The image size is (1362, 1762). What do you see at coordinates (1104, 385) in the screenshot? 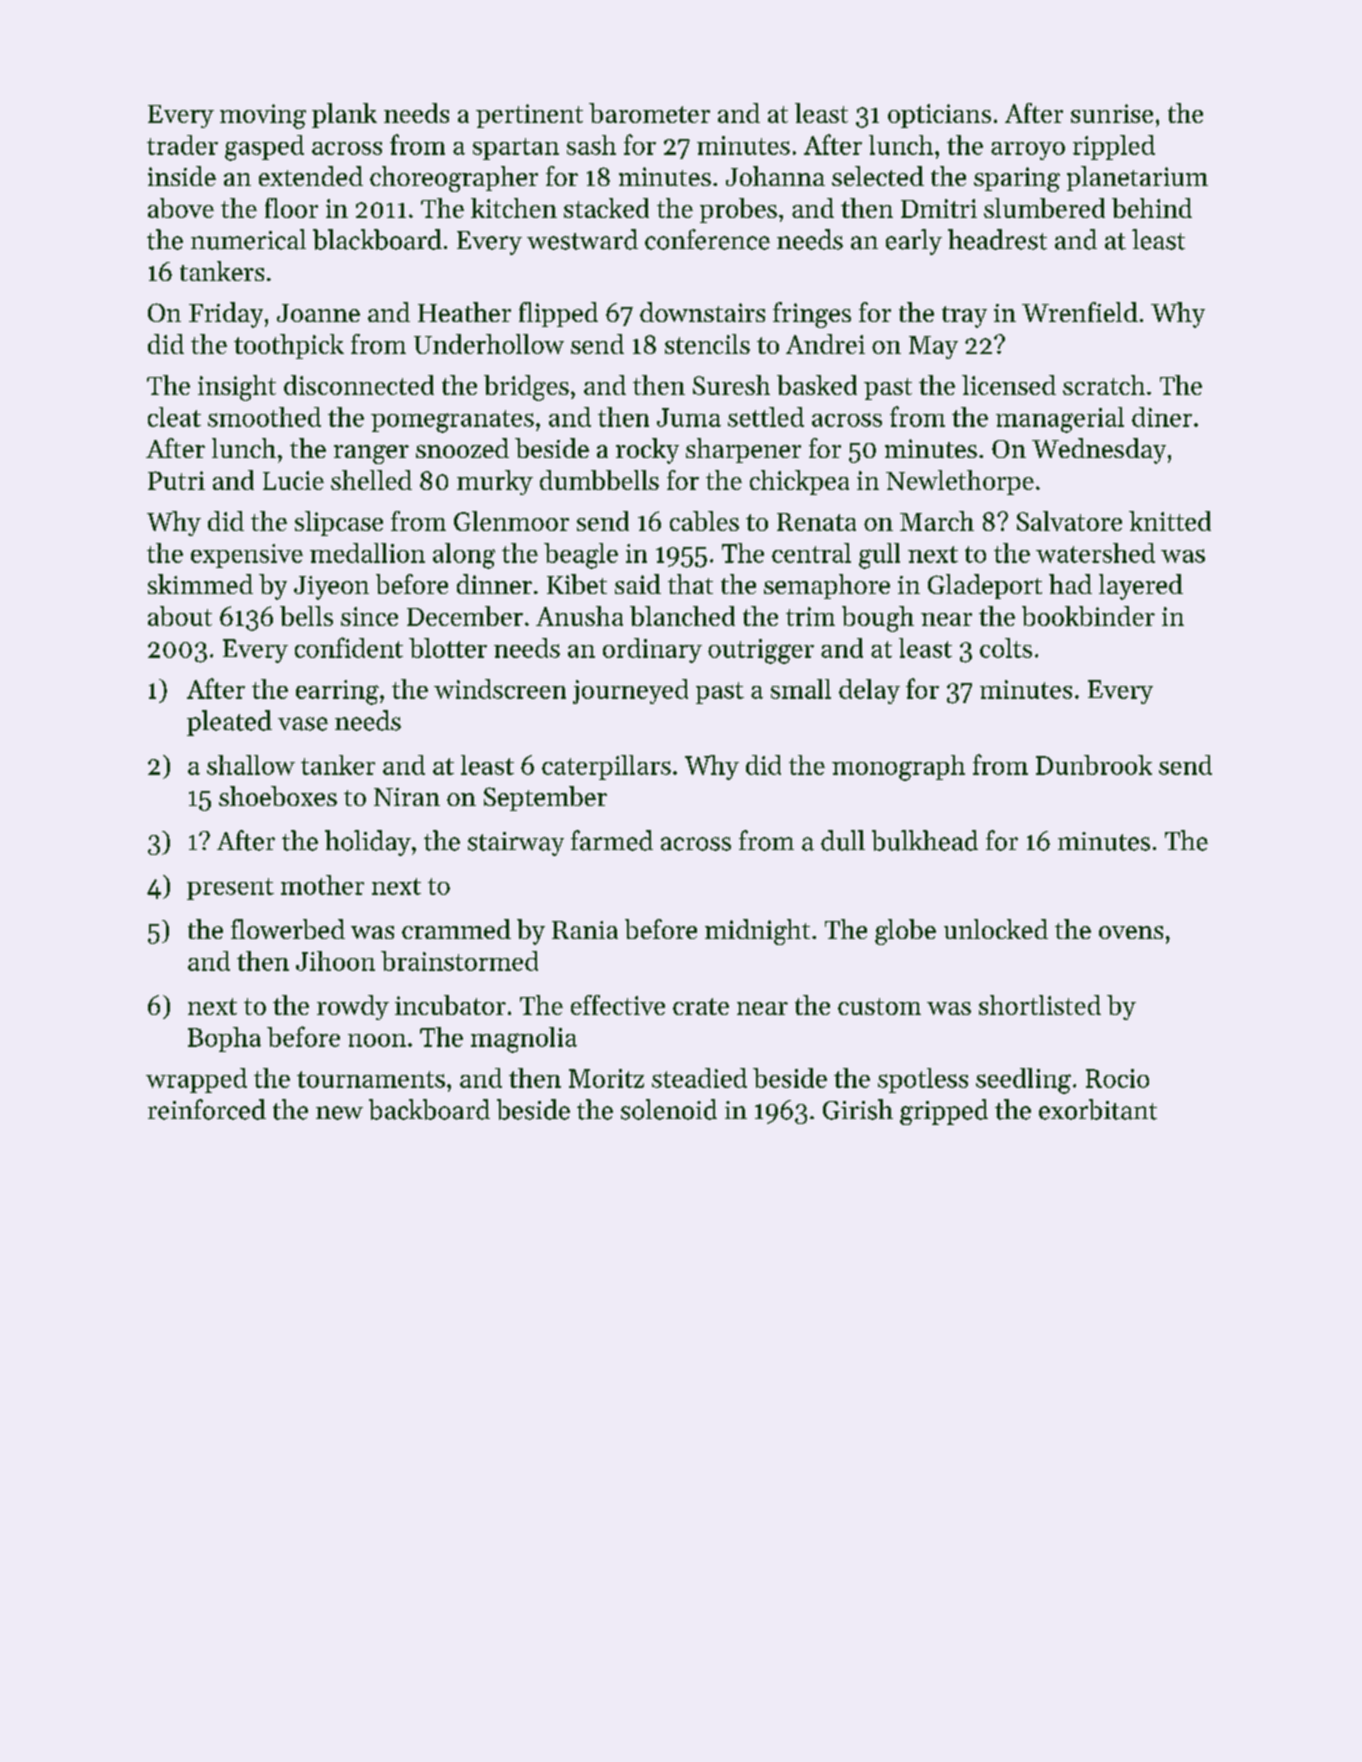
I see `scratch` at bounding box center [1104, 385].
